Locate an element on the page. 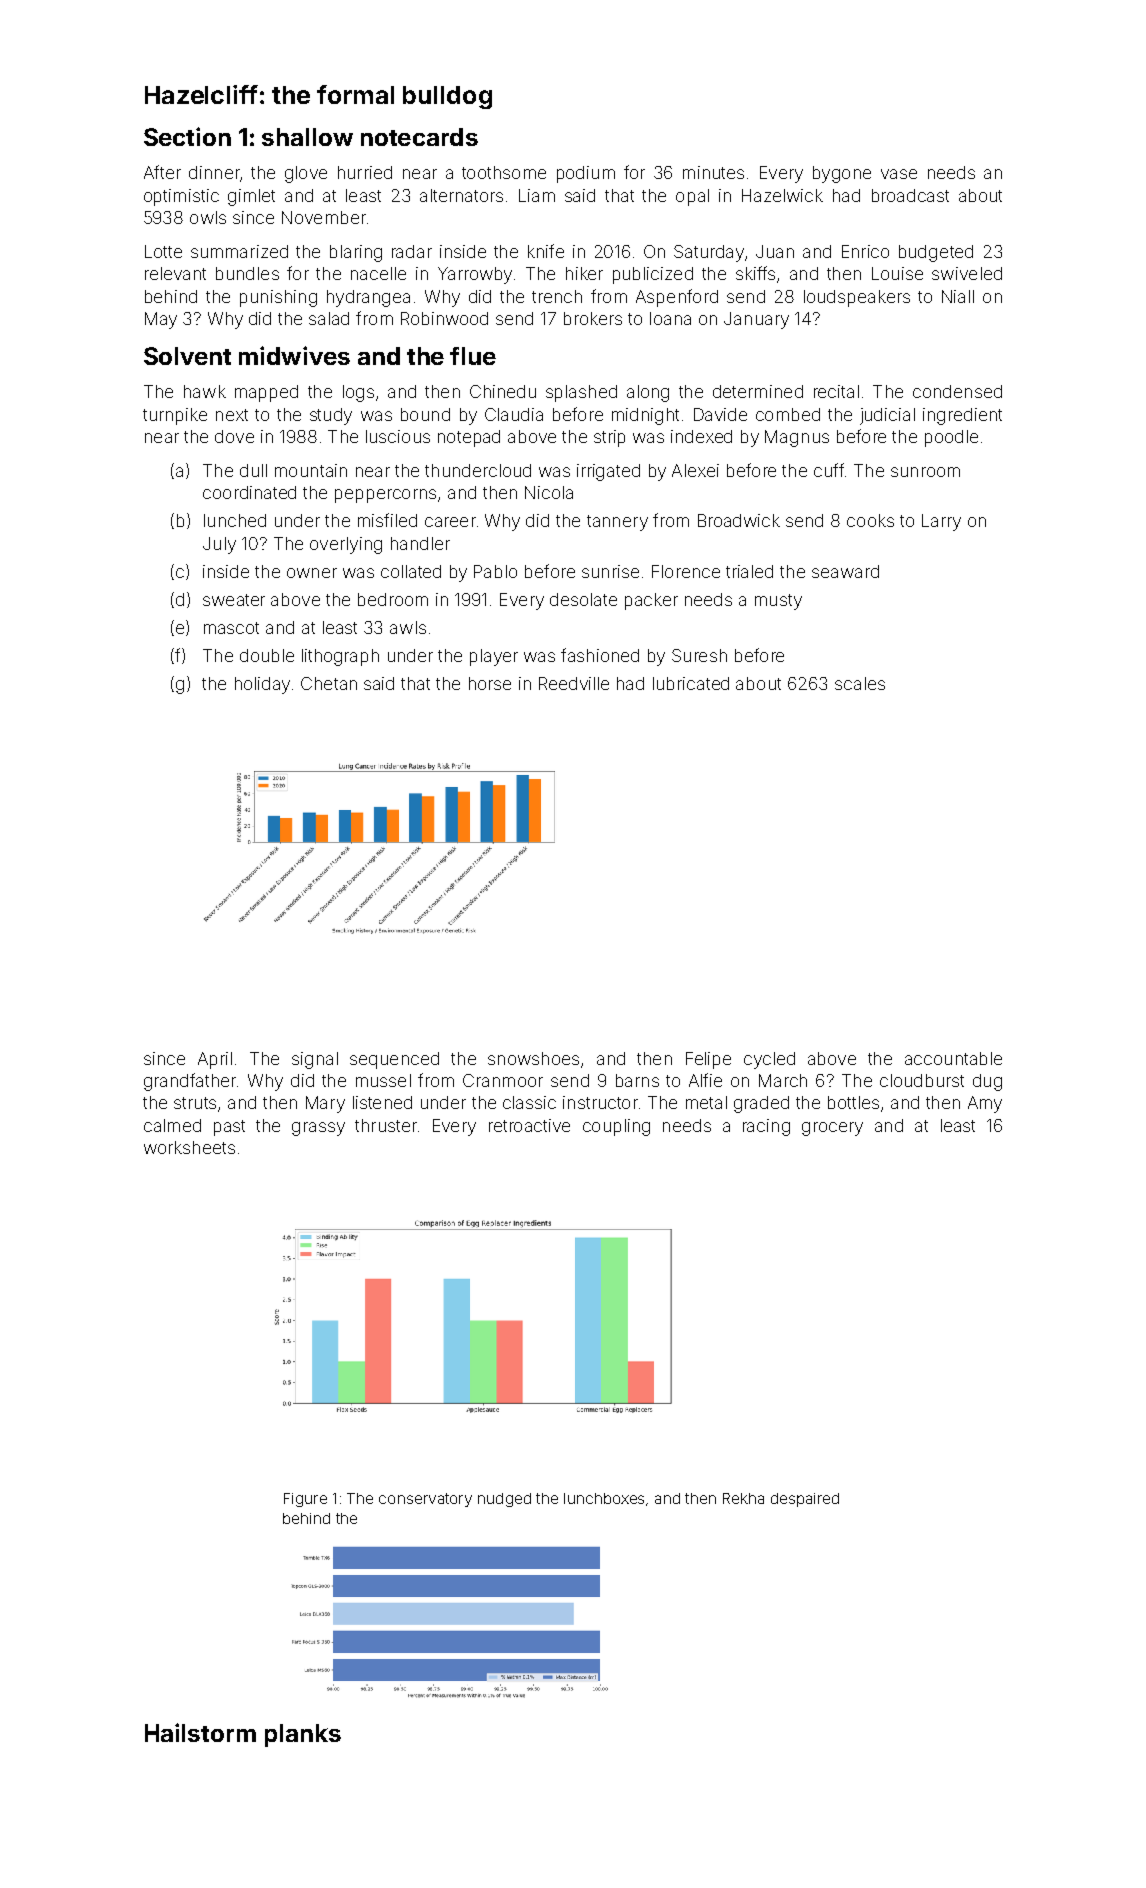  scales is located at coordinates (860, 683).
